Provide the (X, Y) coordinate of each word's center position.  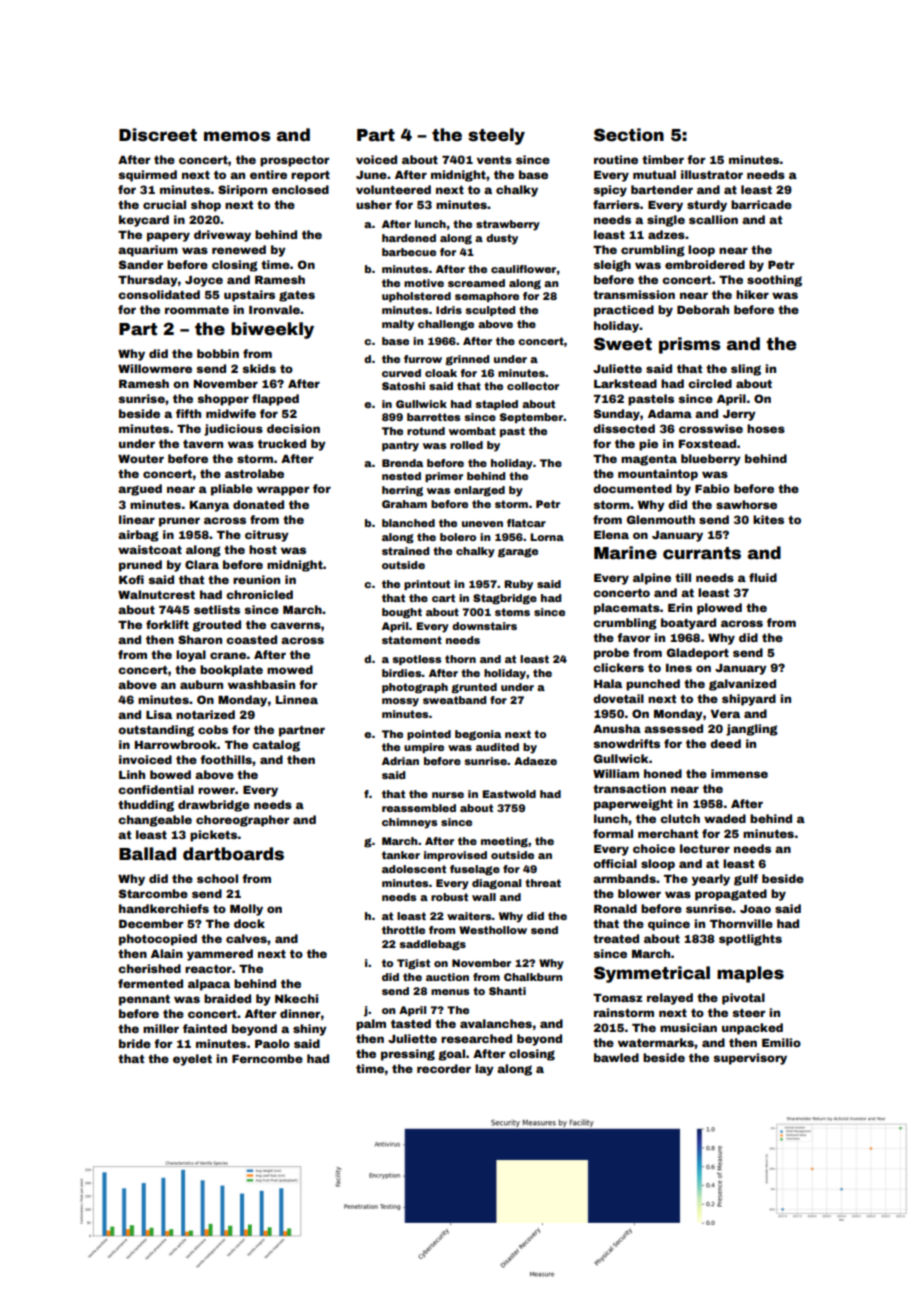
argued (140, 490)
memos (237, 136)
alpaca (209, 985)
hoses (766, 428)
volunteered (393, 189)
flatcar (526, 523)
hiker (752, 294)
